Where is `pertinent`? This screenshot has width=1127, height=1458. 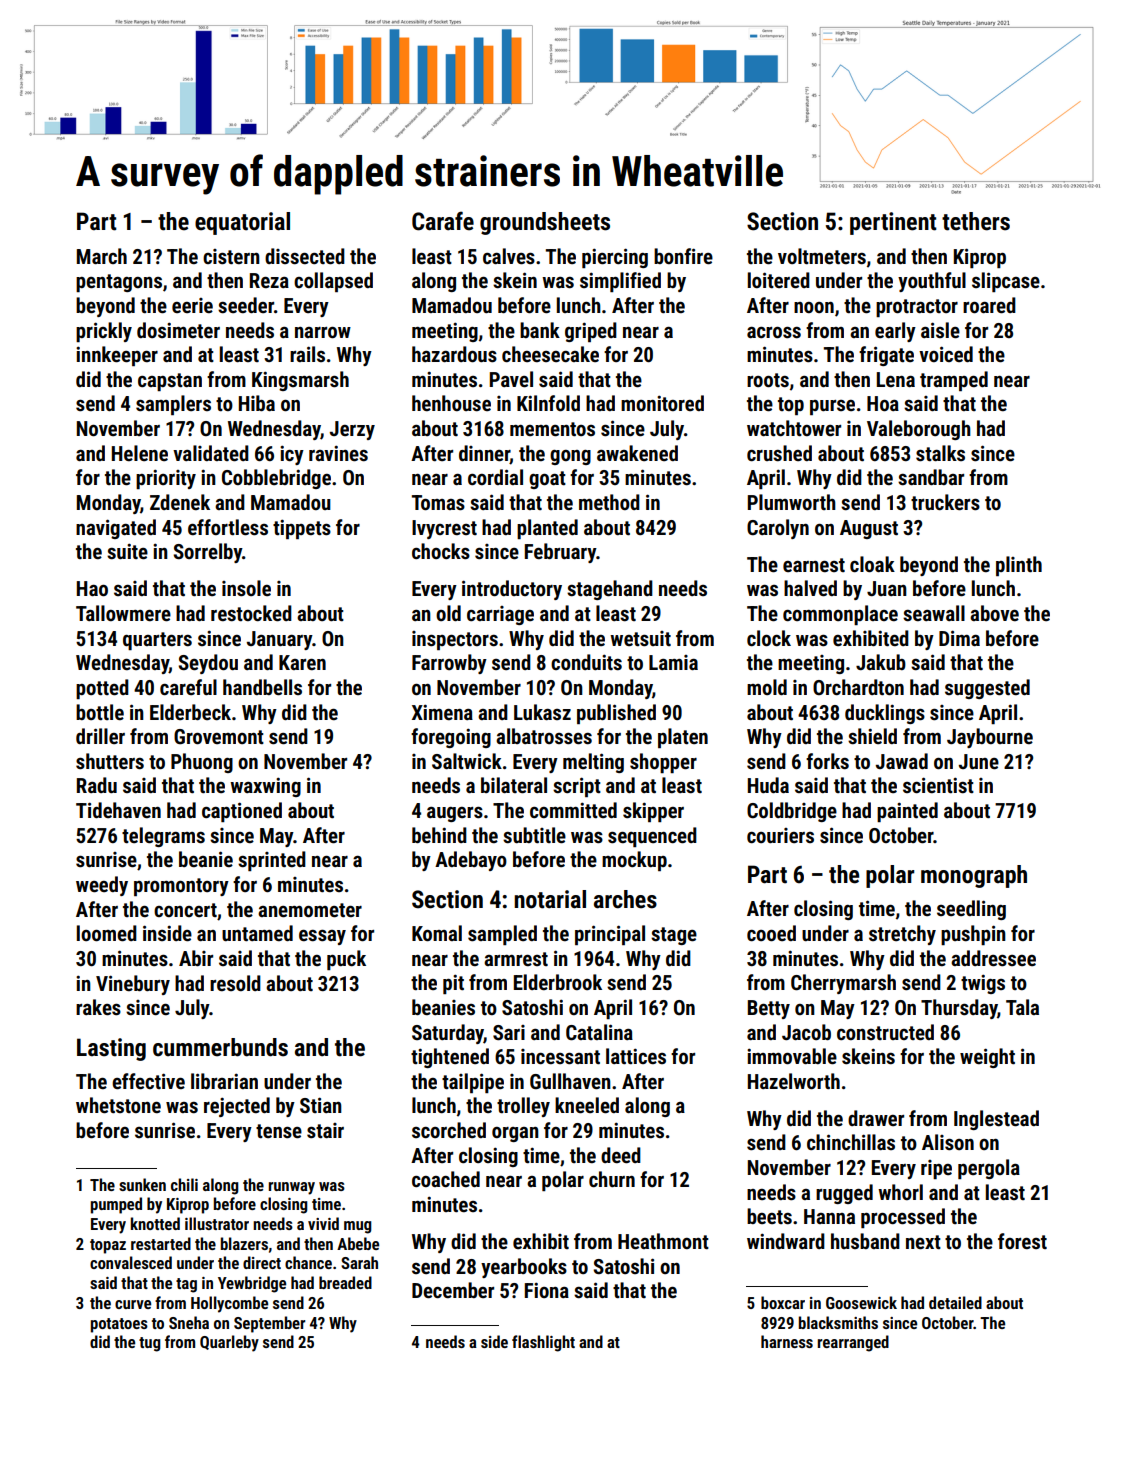 pertinent is located at coordinates (893, 223).
